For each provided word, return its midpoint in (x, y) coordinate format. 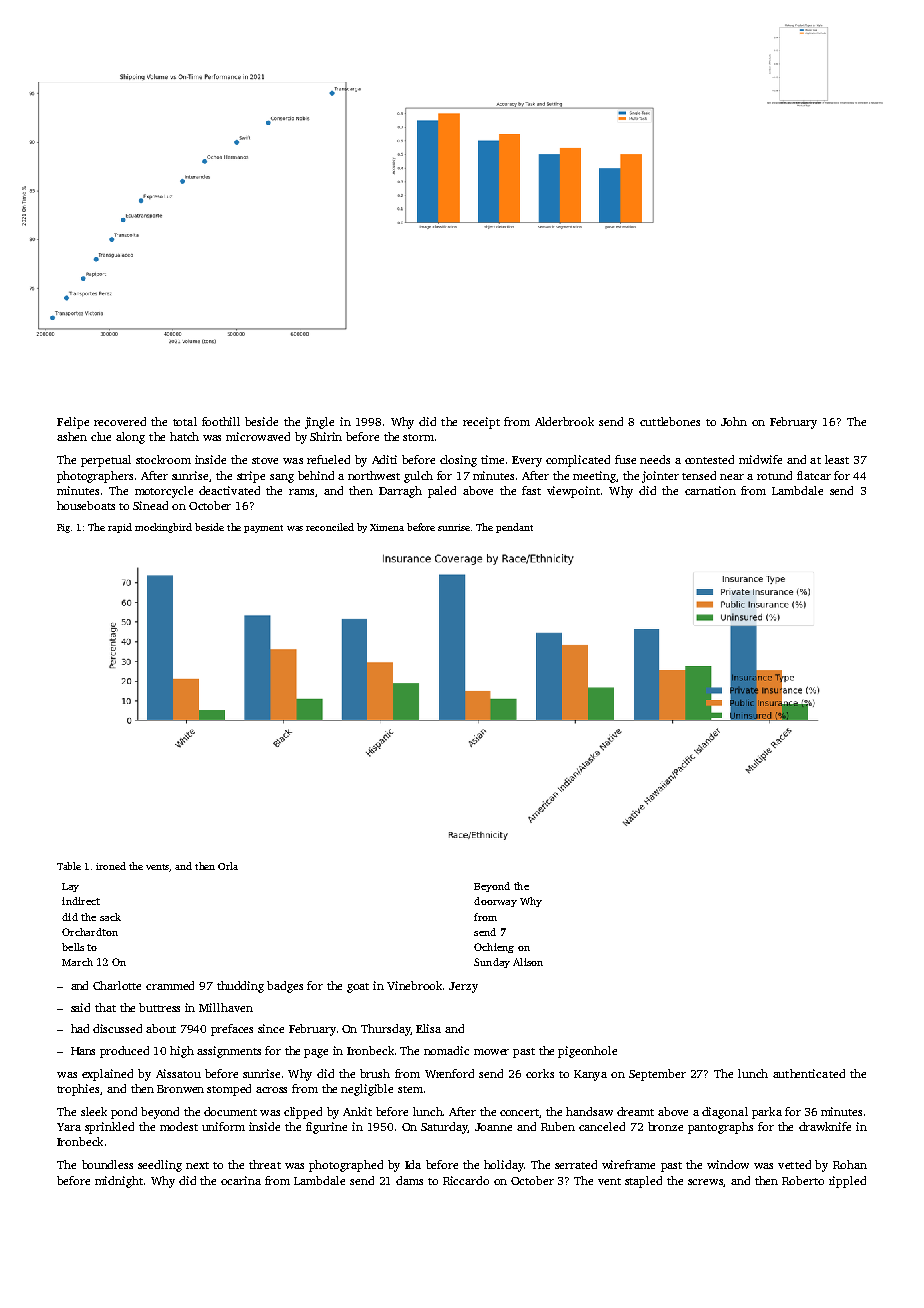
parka (767, 1113)
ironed (111, 866)
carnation (710, 490)
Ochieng (494, 948)
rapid (120, 528)
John (734, 421)
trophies (79, 1090)
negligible (367, 1090)
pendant (514, 528)
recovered (120, 421)
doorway (495, 902)
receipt (481, 423)
